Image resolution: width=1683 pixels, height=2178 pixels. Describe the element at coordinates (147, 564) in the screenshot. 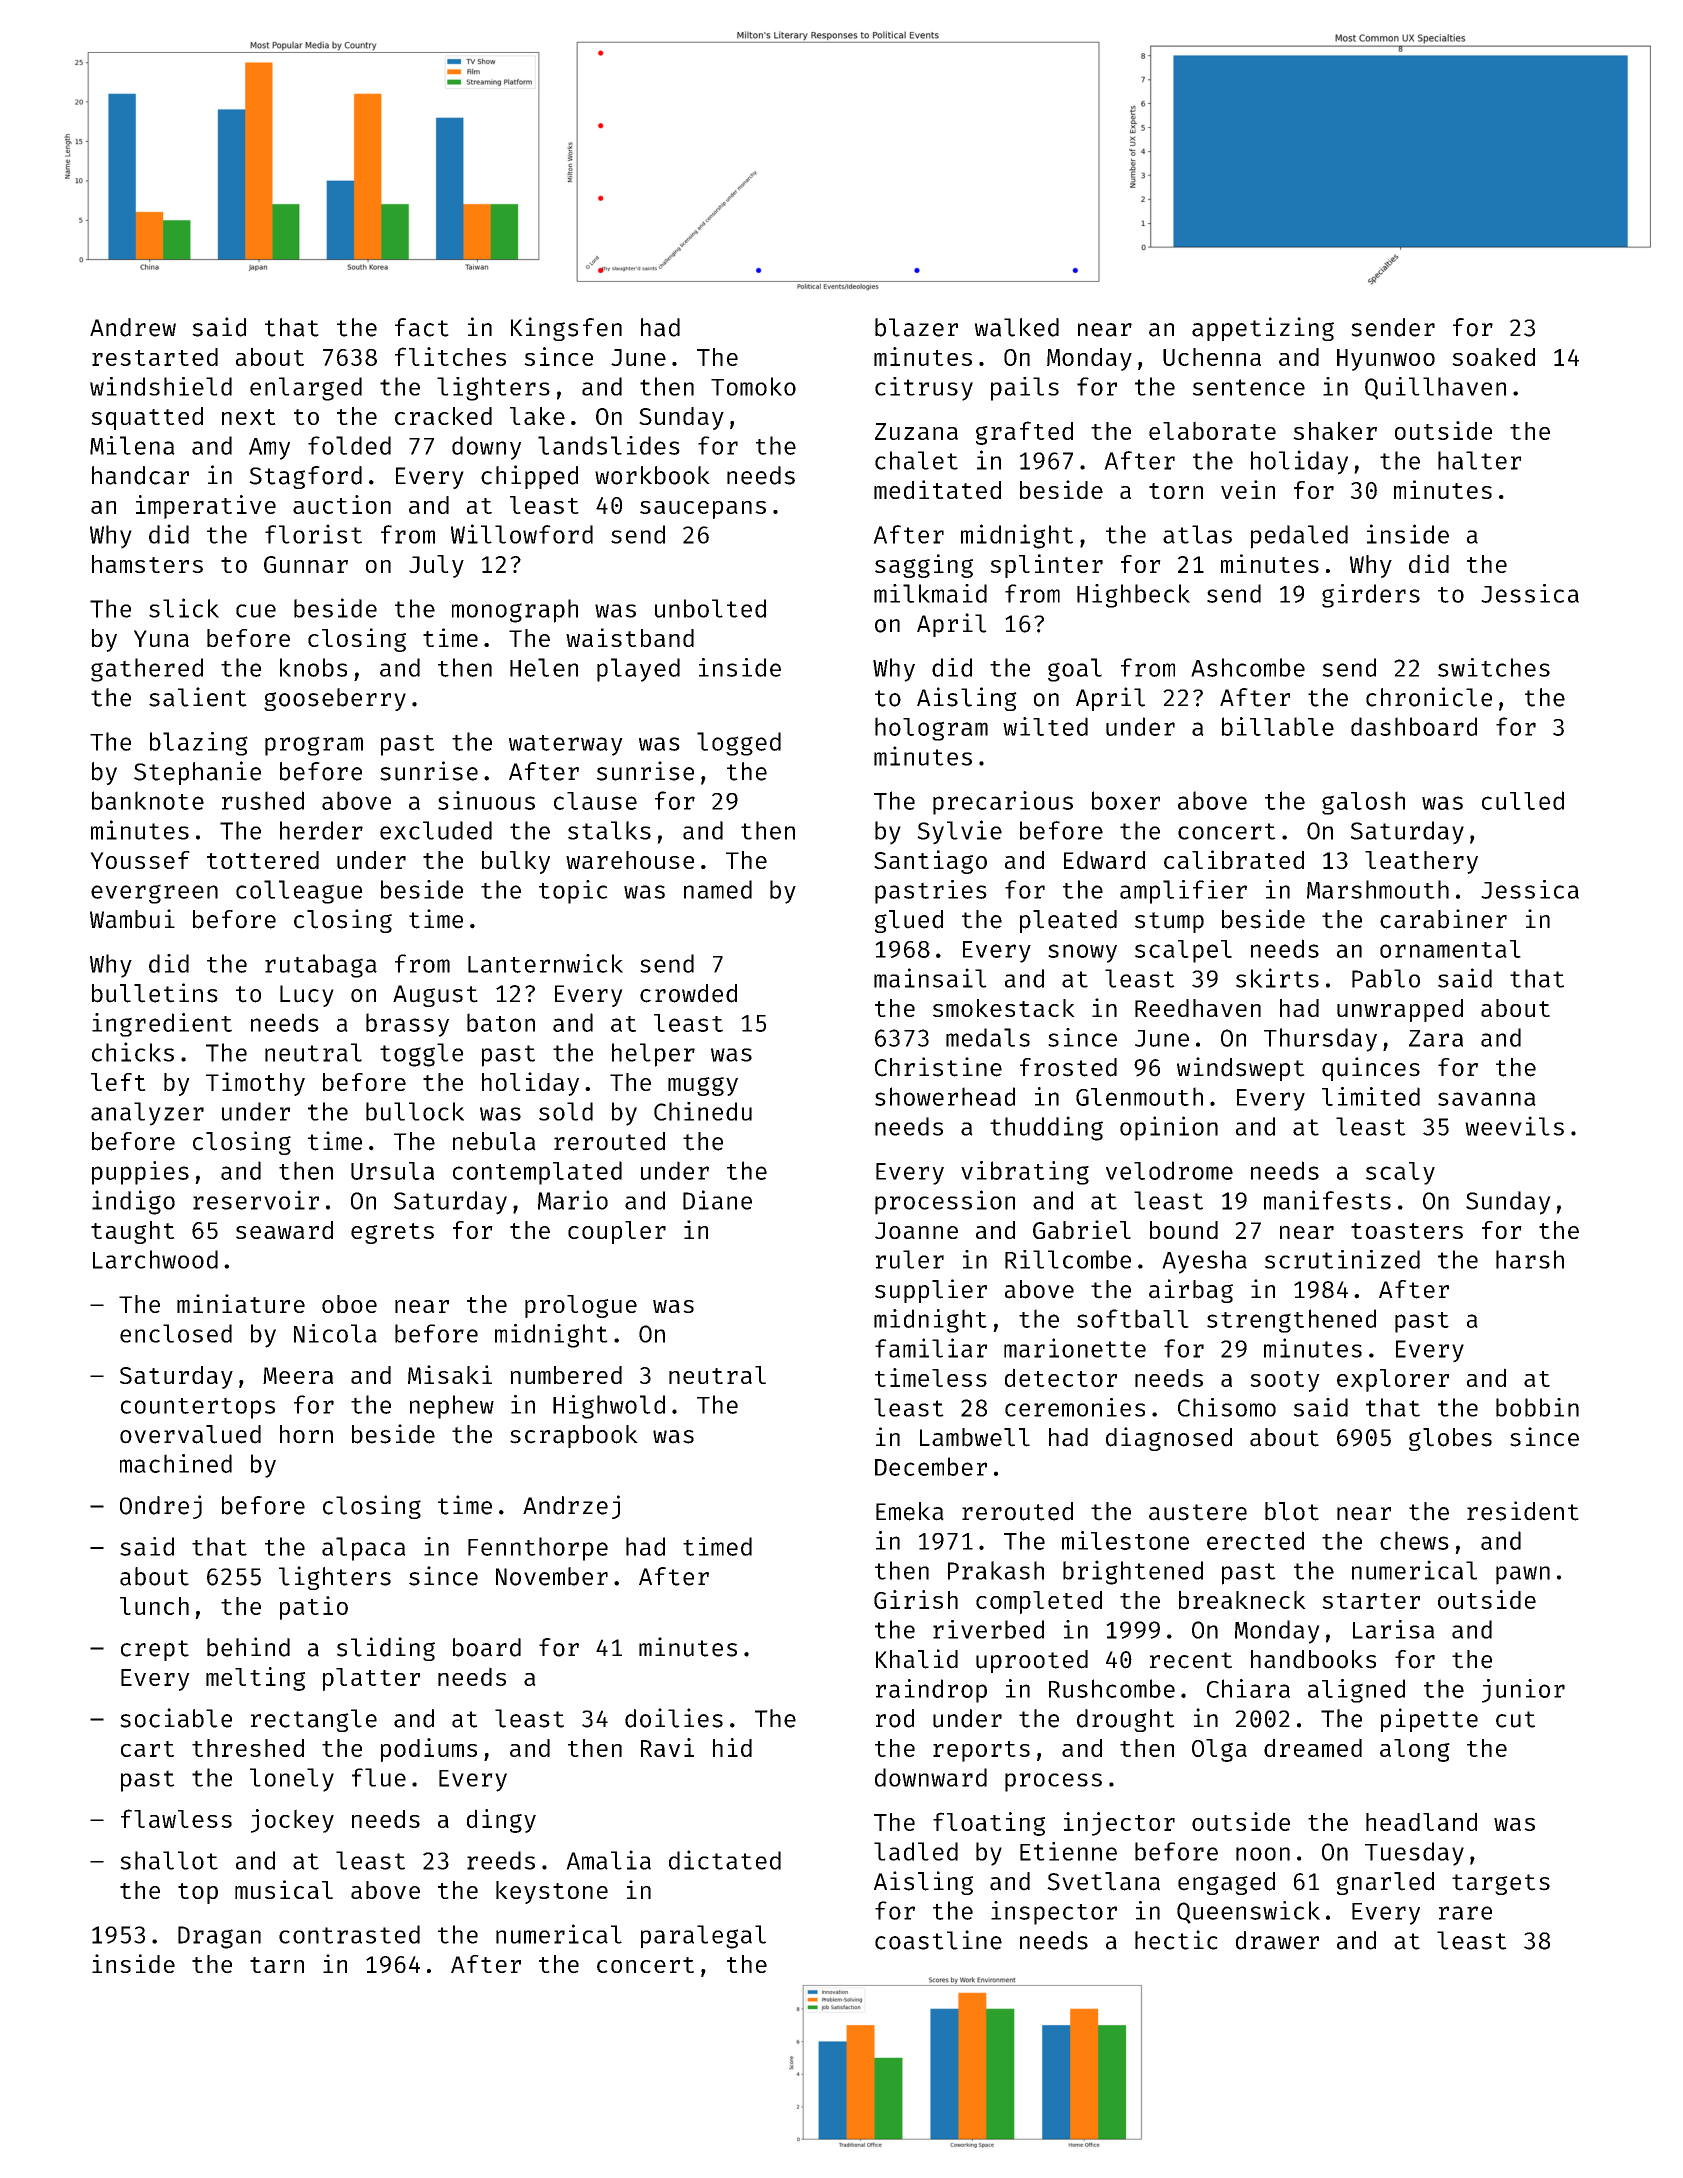

I see `hamsters` at that location.
